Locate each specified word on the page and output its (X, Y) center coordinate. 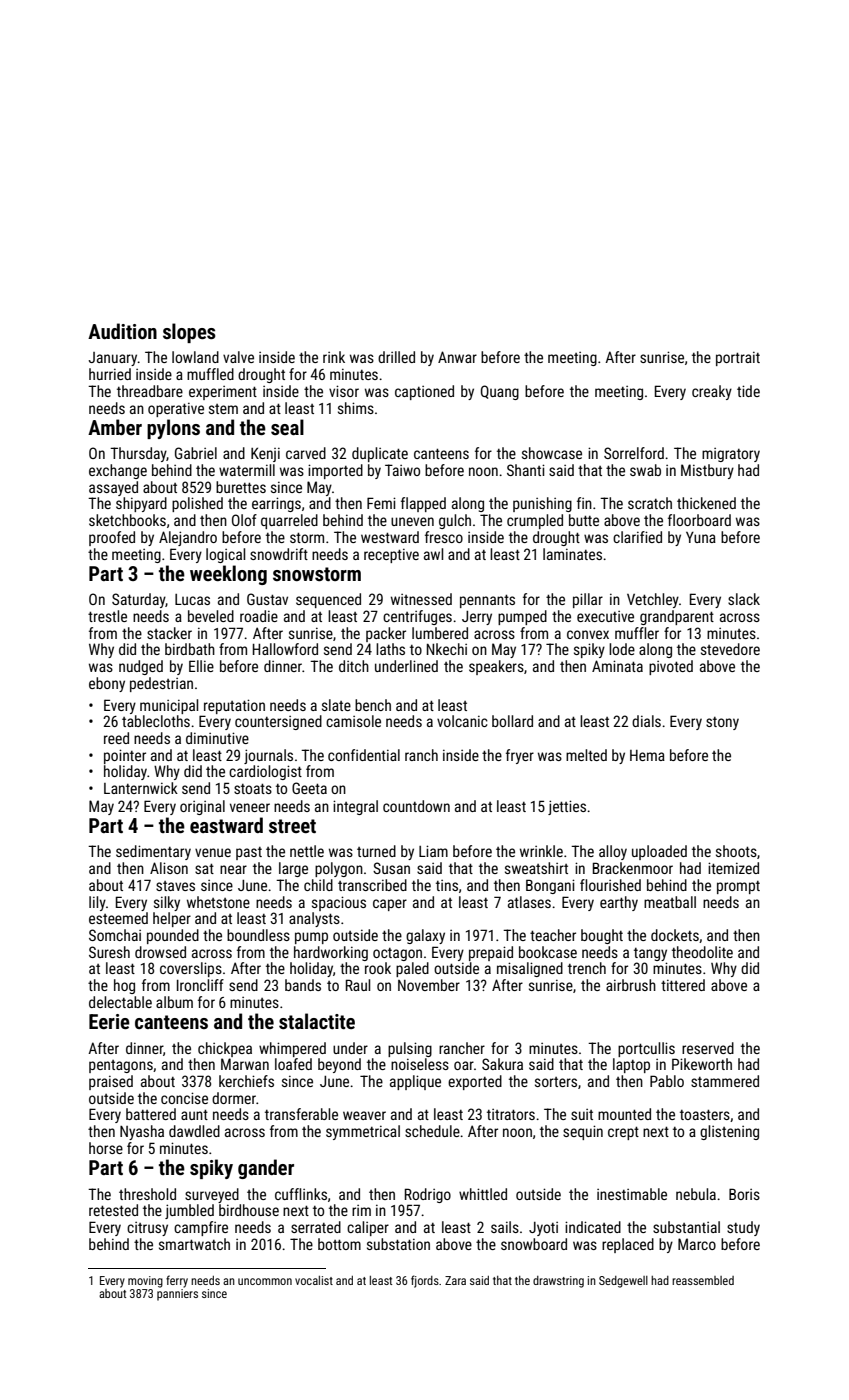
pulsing (410, 1049)
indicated (593, 1227)
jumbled (189, 1211)
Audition (122, 331)
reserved (708, 1048)
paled (412, 969)
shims (356, 408)
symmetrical (363, 1132)
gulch (455, 521)
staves (175, 886)
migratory (731, 455)
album (174, 1002)
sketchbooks (127, 520)
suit (582, 1114)
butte (584, 520)
